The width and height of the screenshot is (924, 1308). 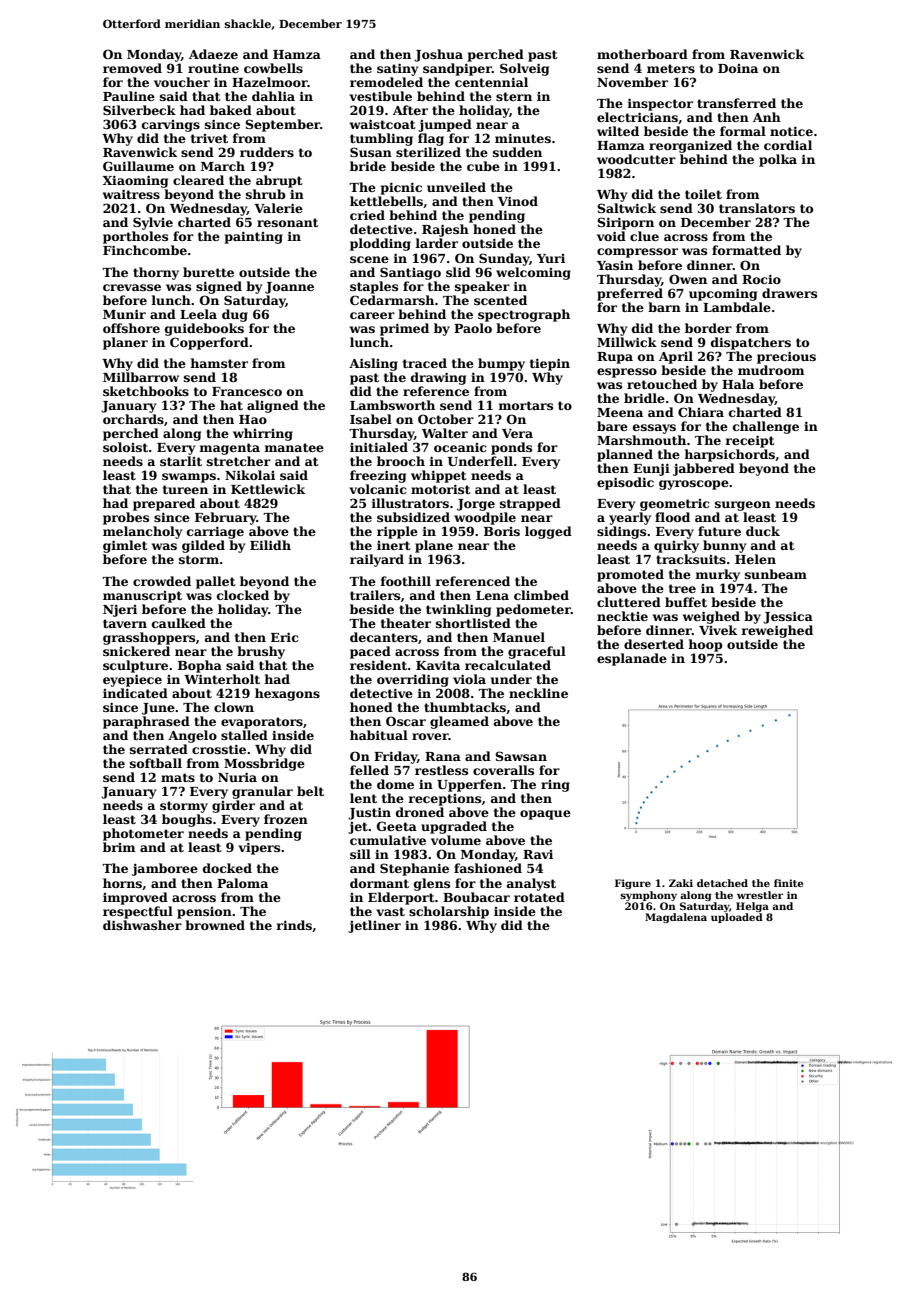 I want to click on kettlebells, so click(x=386, y=201).
